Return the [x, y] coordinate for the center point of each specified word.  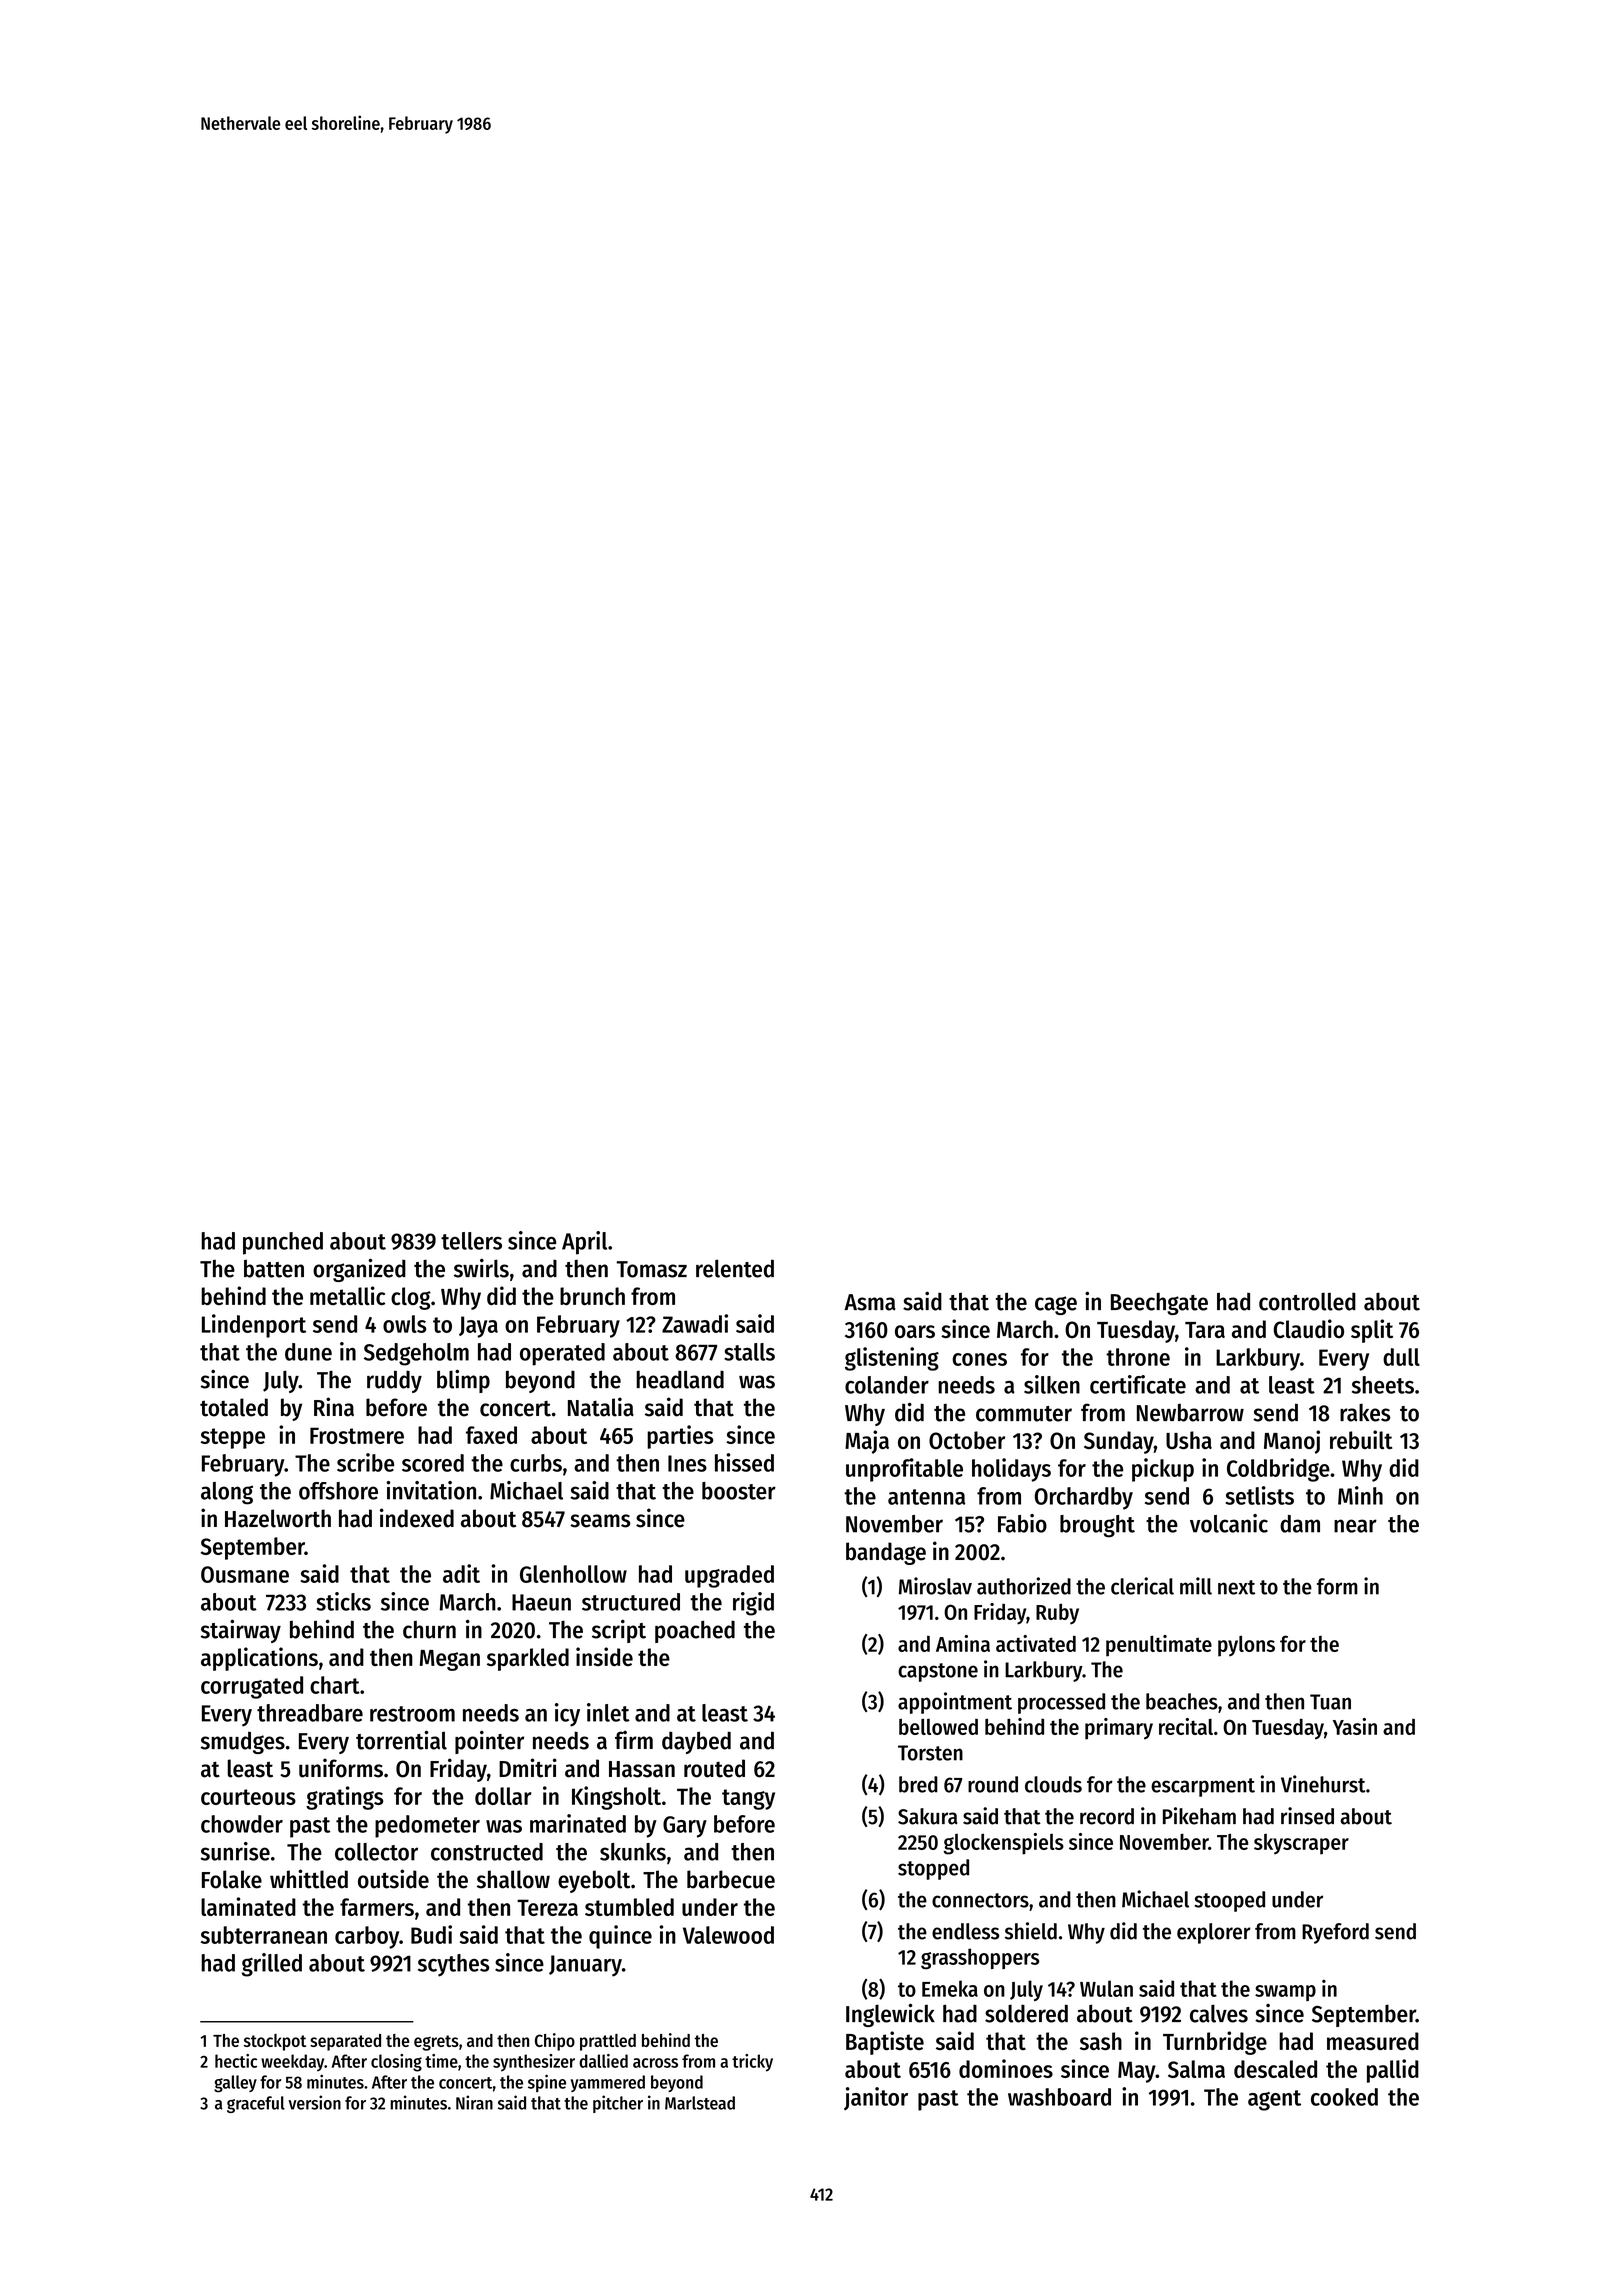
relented [735, 1268]
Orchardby [1084, 1498]
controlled [1307, 1301]
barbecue [731, 1879]
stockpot [275, 2042]
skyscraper [1301, 1844]
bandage [886, 1553]
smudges [243, 1742]
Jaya [478, 1327]
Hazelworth [278, 1518]
